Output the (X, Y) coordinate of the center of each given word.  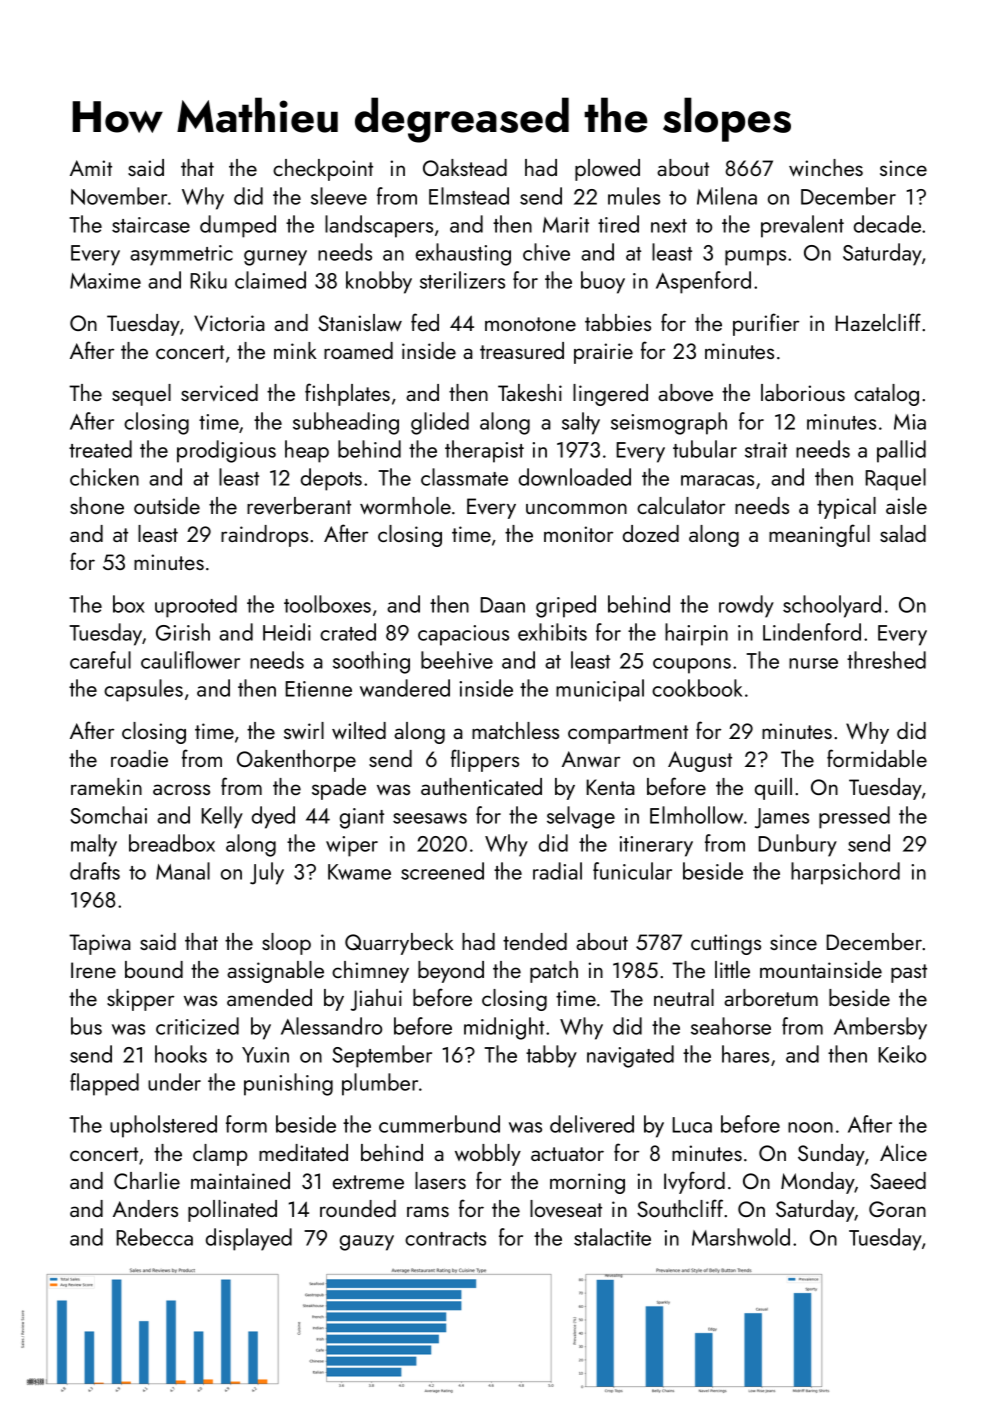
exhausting (463, 254)
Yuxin (265, 1055)
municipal (600, 690)
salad (903, 533)
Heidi (287, 632)
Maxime (105, 281)
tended (535, 941)
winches (826, 167)
